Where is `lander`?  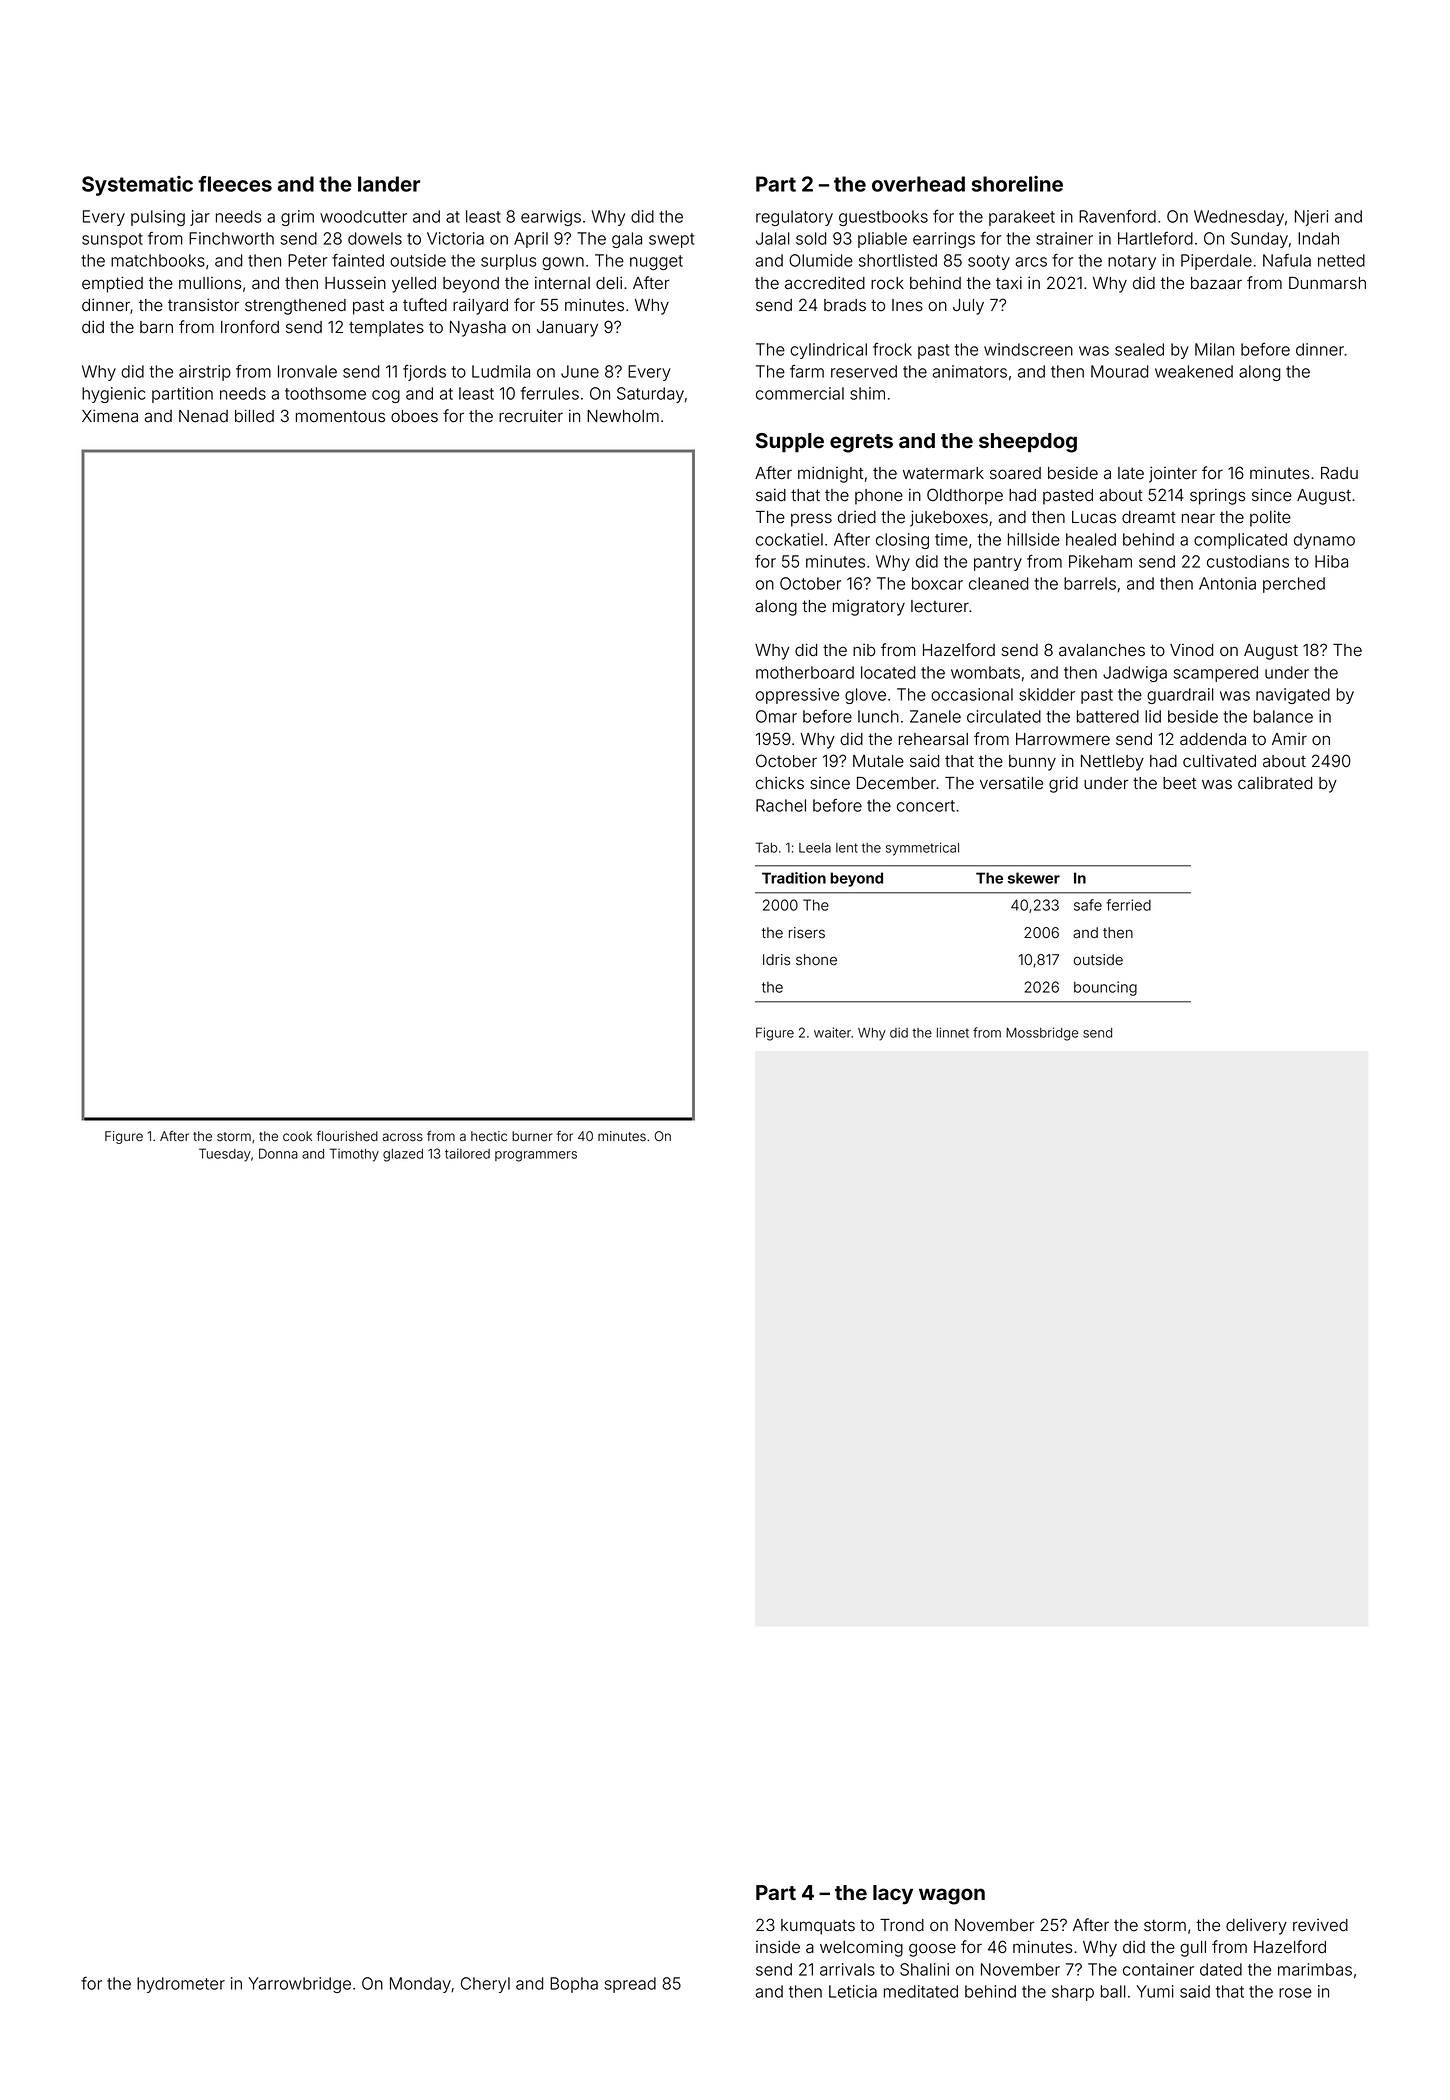
lander is located at coordinates (389, 184).
